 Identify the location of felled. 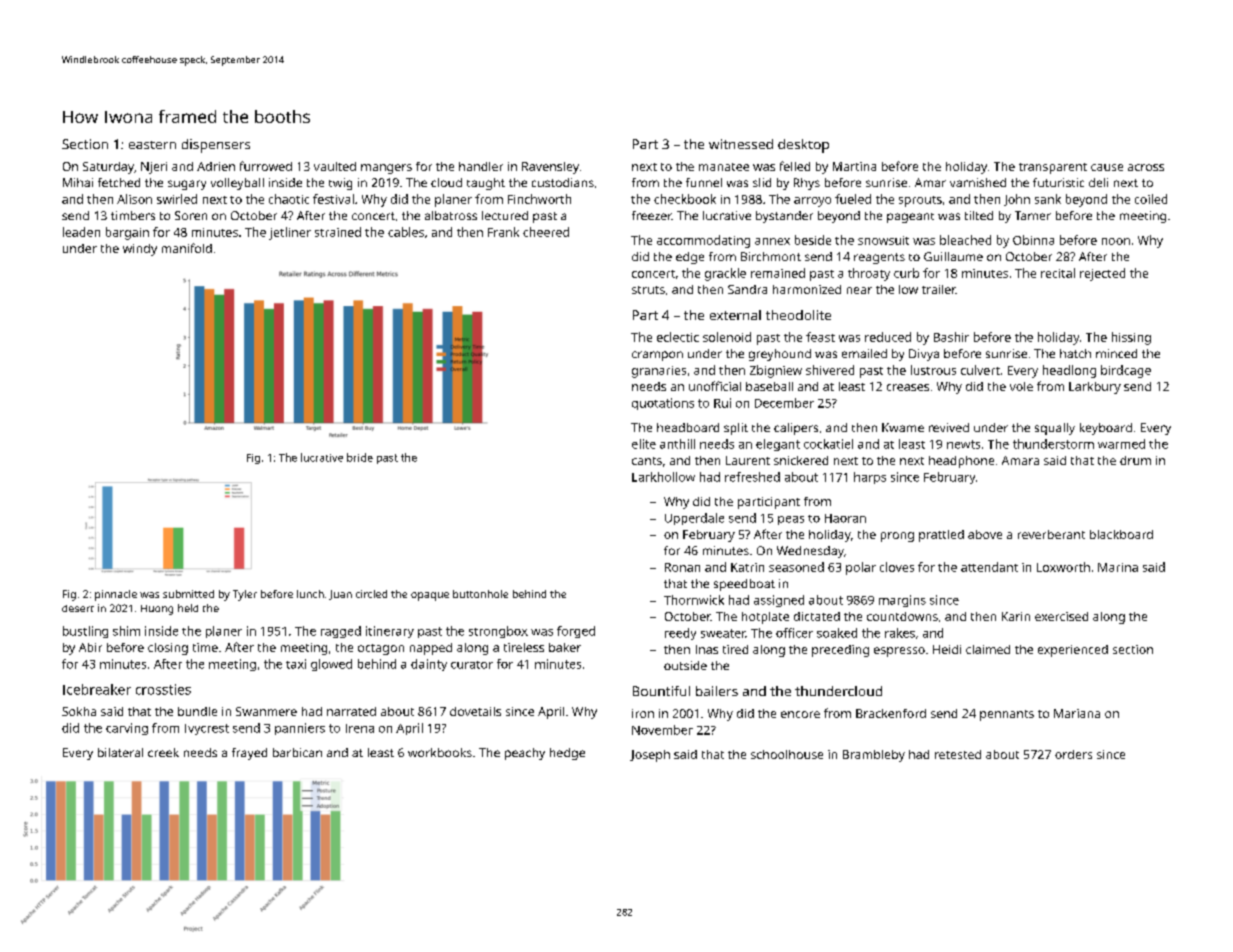
(795, 166).
